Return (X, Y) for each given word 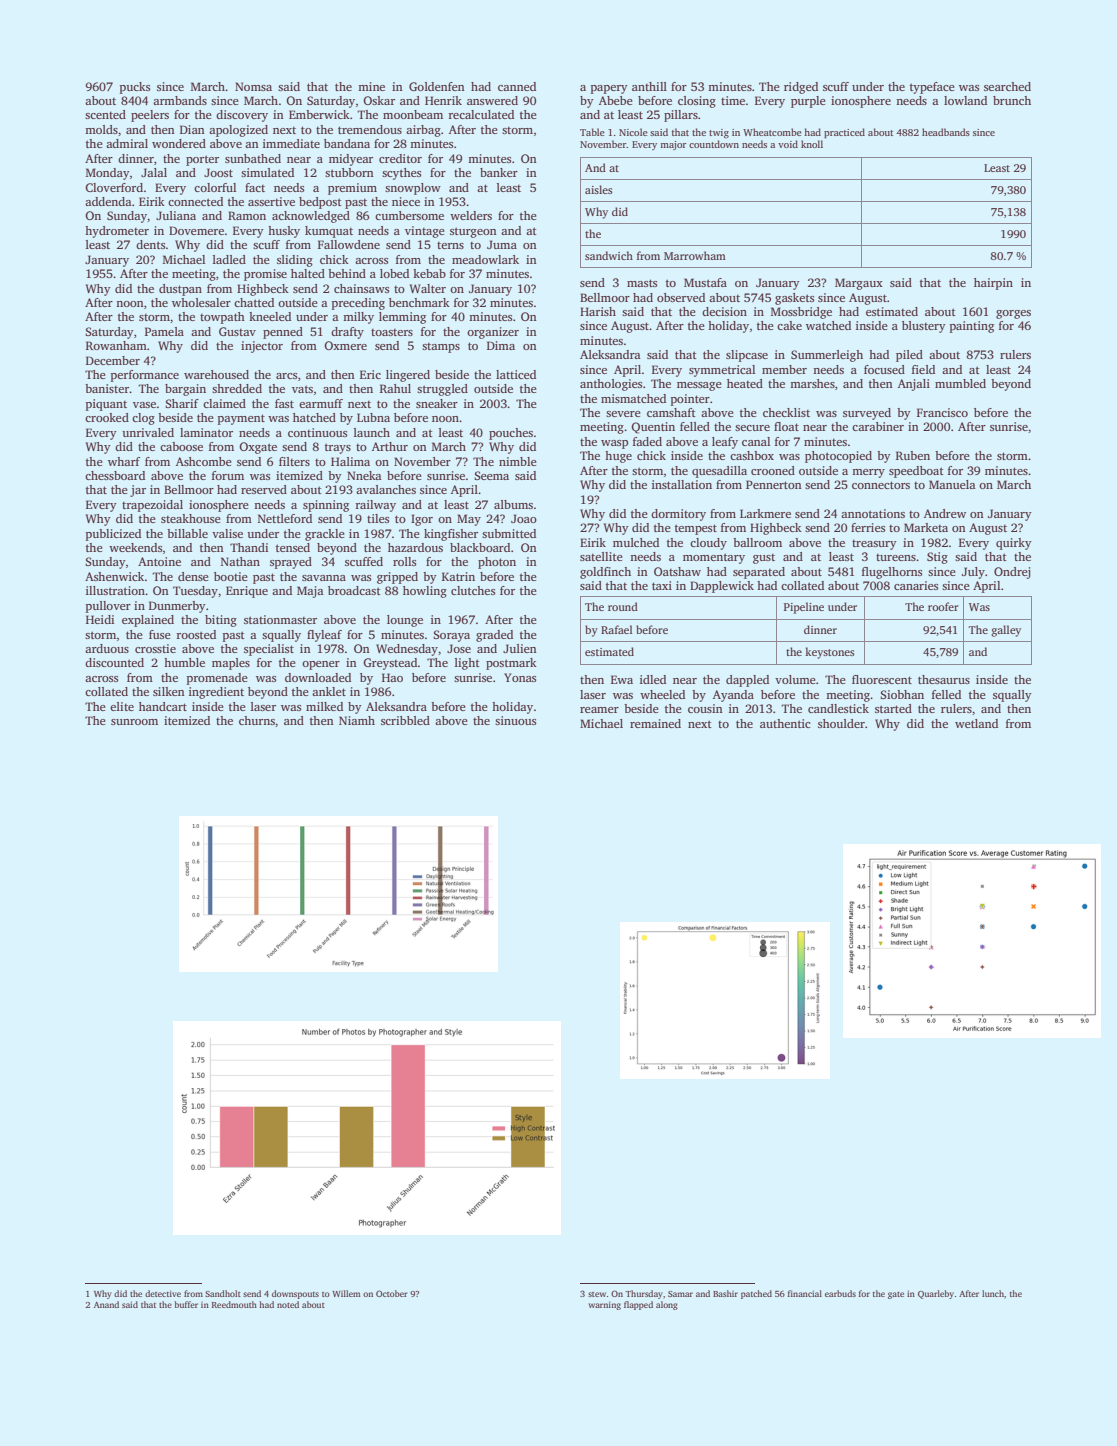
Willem (346, 1293)
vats (302, 389)
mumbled (960, 383)
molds (101, 129)
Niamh (357, 720)
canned (517, 86)
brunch (1012, 100)
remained (655, 723)
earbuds (840, 1293)
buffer (186, 1304)
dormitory (678, 515)
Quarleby (936, 1294)
